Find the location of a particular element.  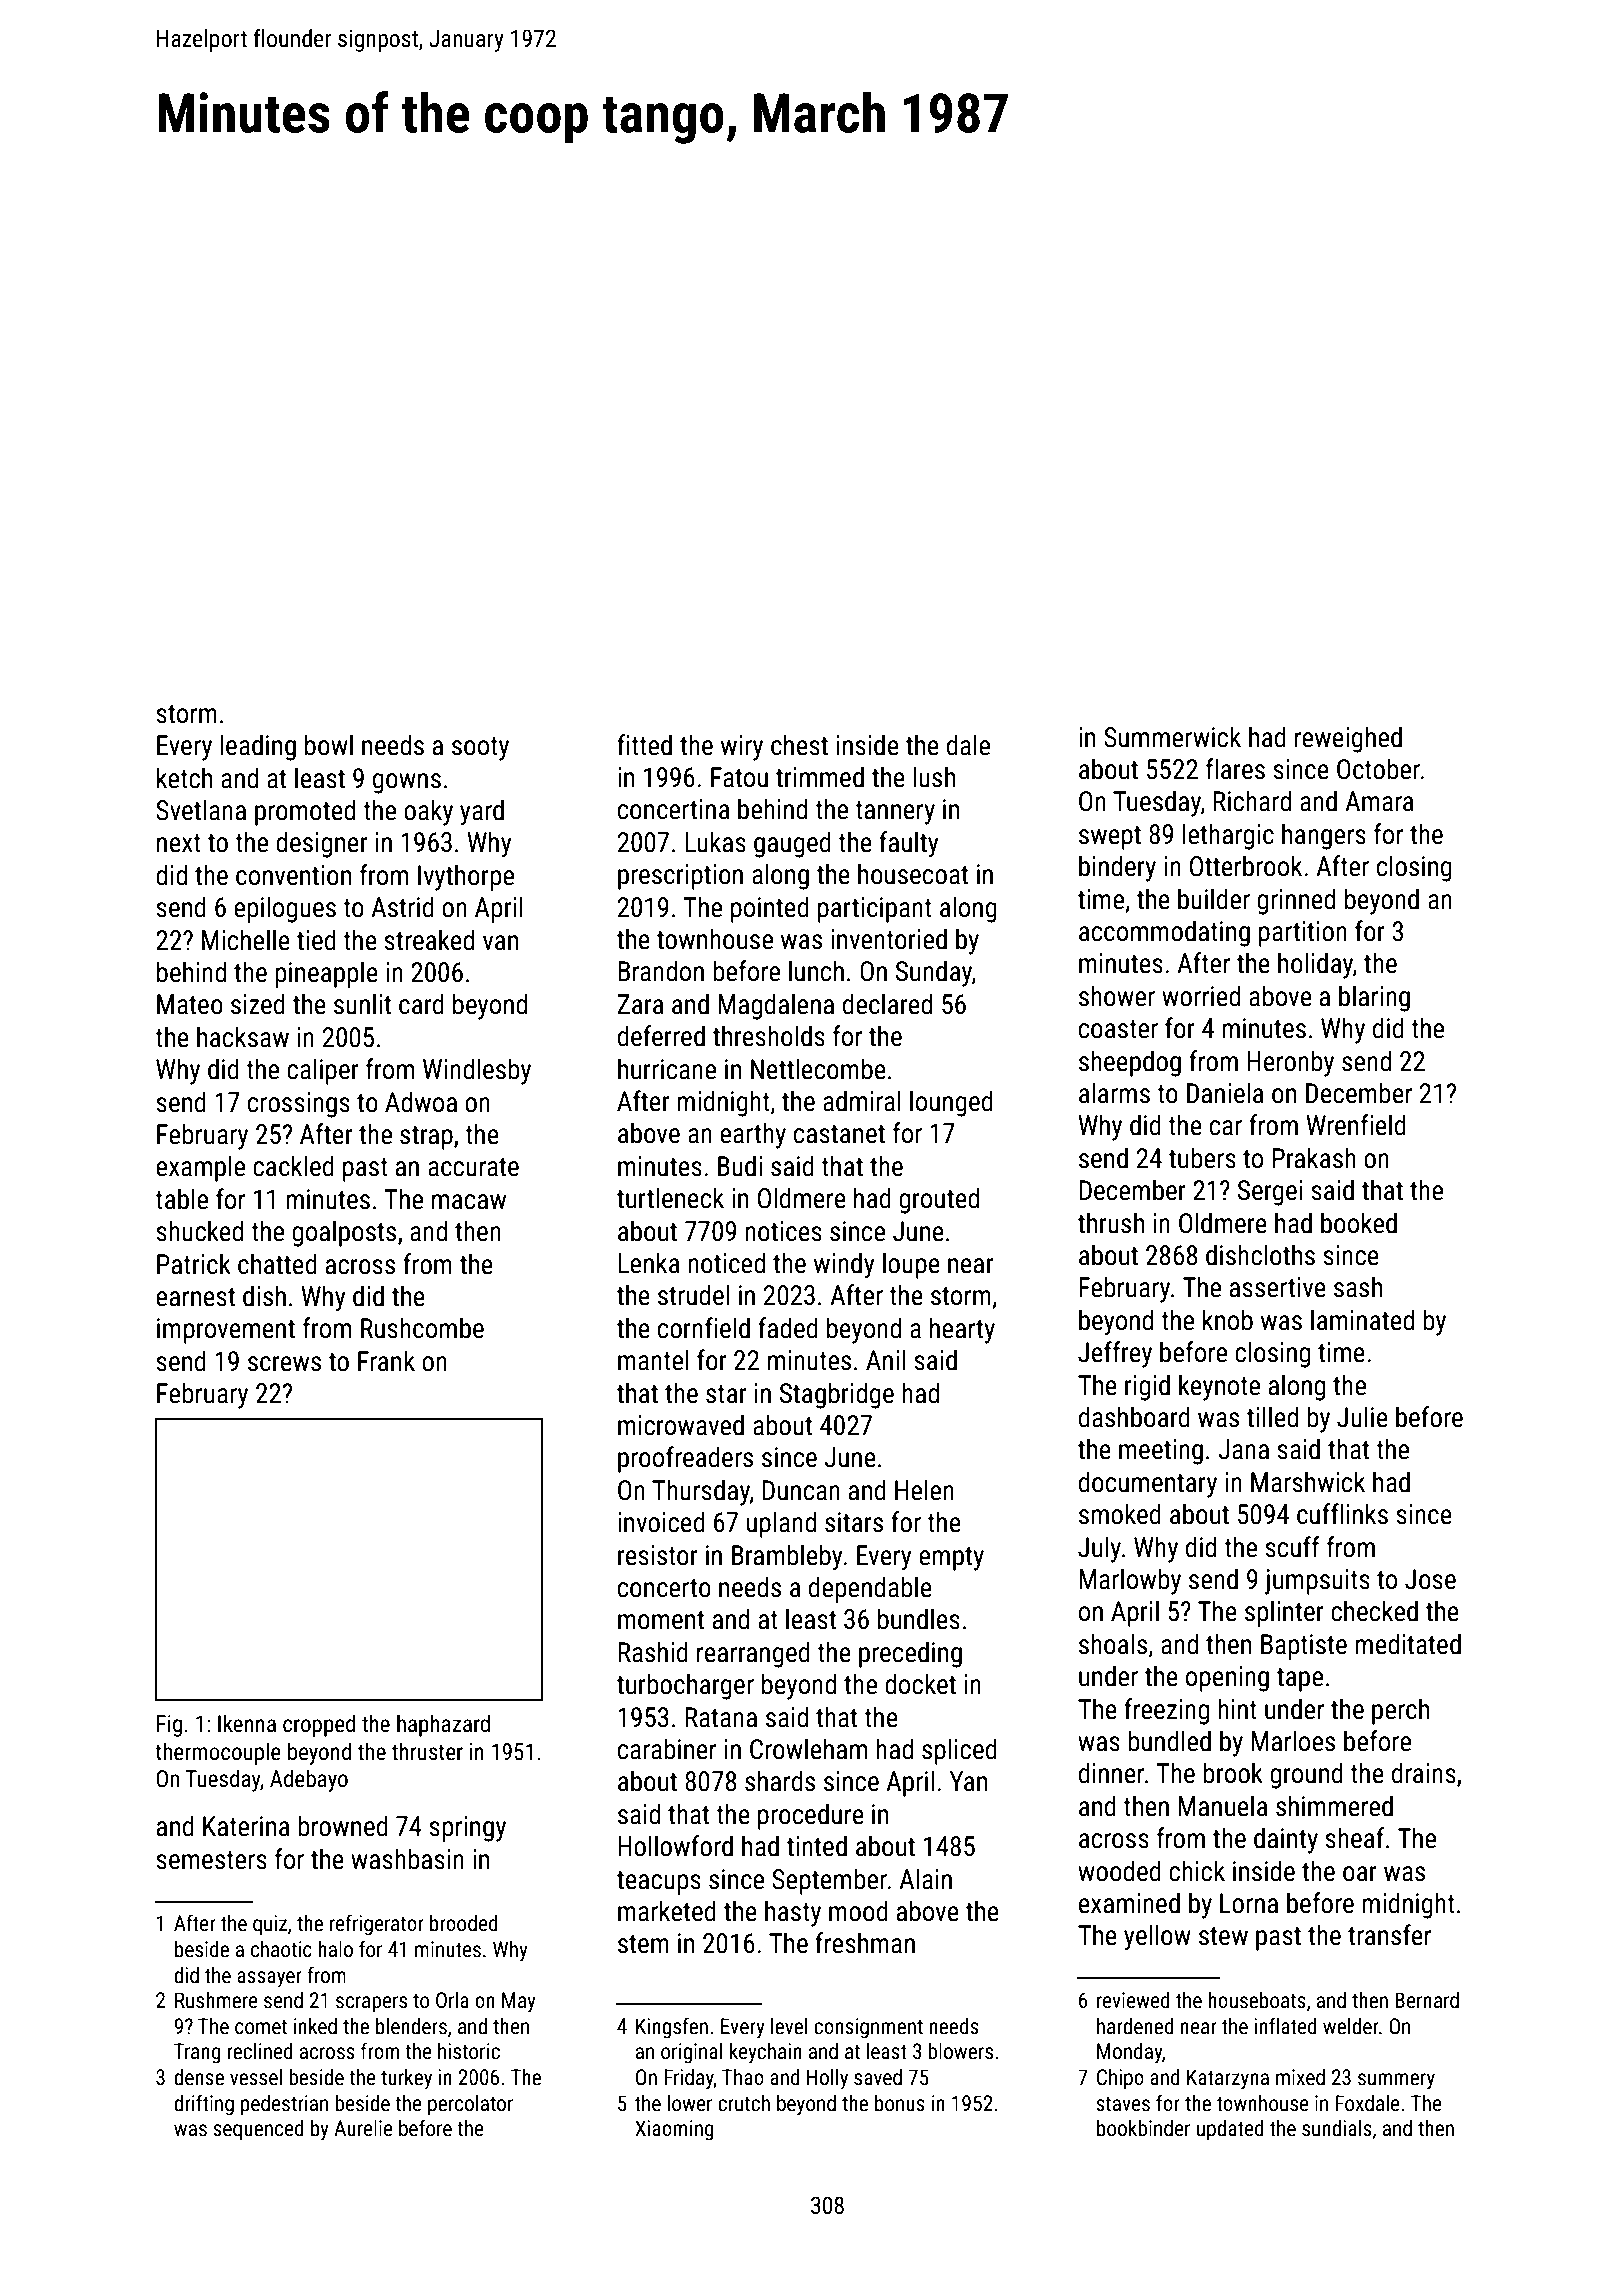

percolator is located at coordinates (470, 2105).
